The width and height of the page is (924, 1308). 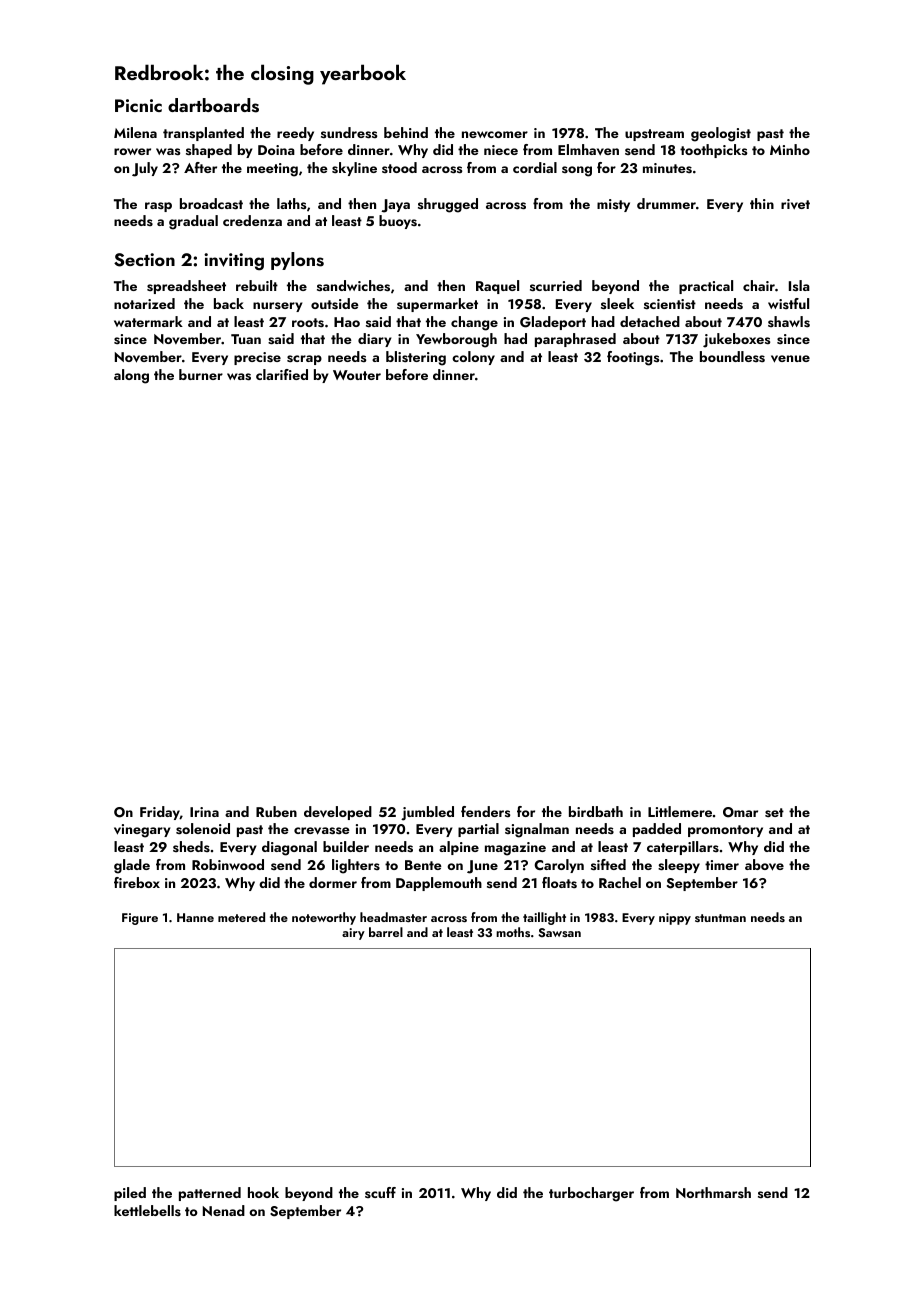 I want to click on footings, so click(x=633, y=358).
